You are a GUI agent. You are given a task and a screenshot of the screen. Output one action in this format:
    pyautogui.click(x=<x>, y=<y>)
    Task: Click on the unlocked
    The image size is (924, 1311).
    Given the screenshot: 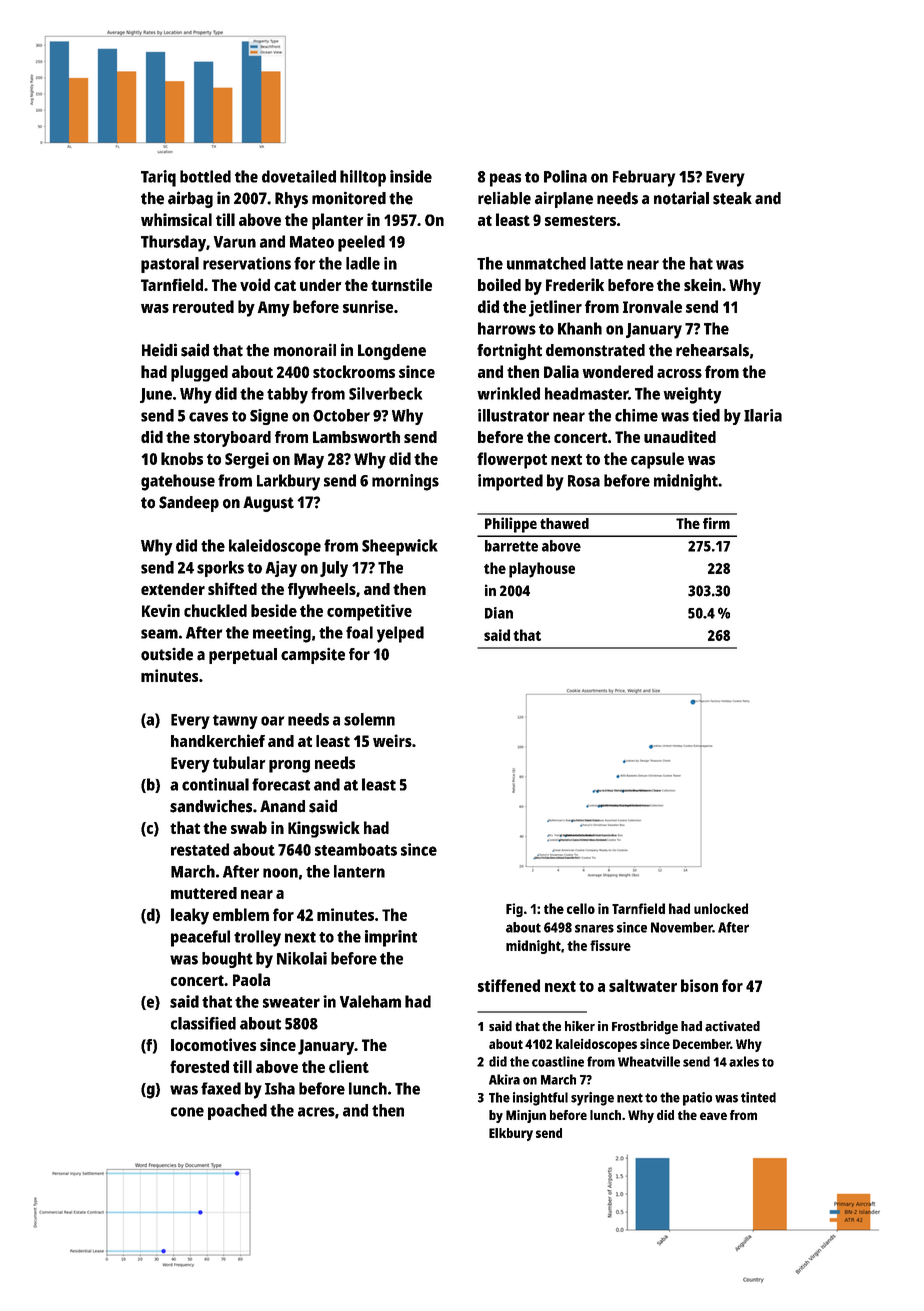 What is the action you would take?
    pyautogui.click(x=721, y=908)
